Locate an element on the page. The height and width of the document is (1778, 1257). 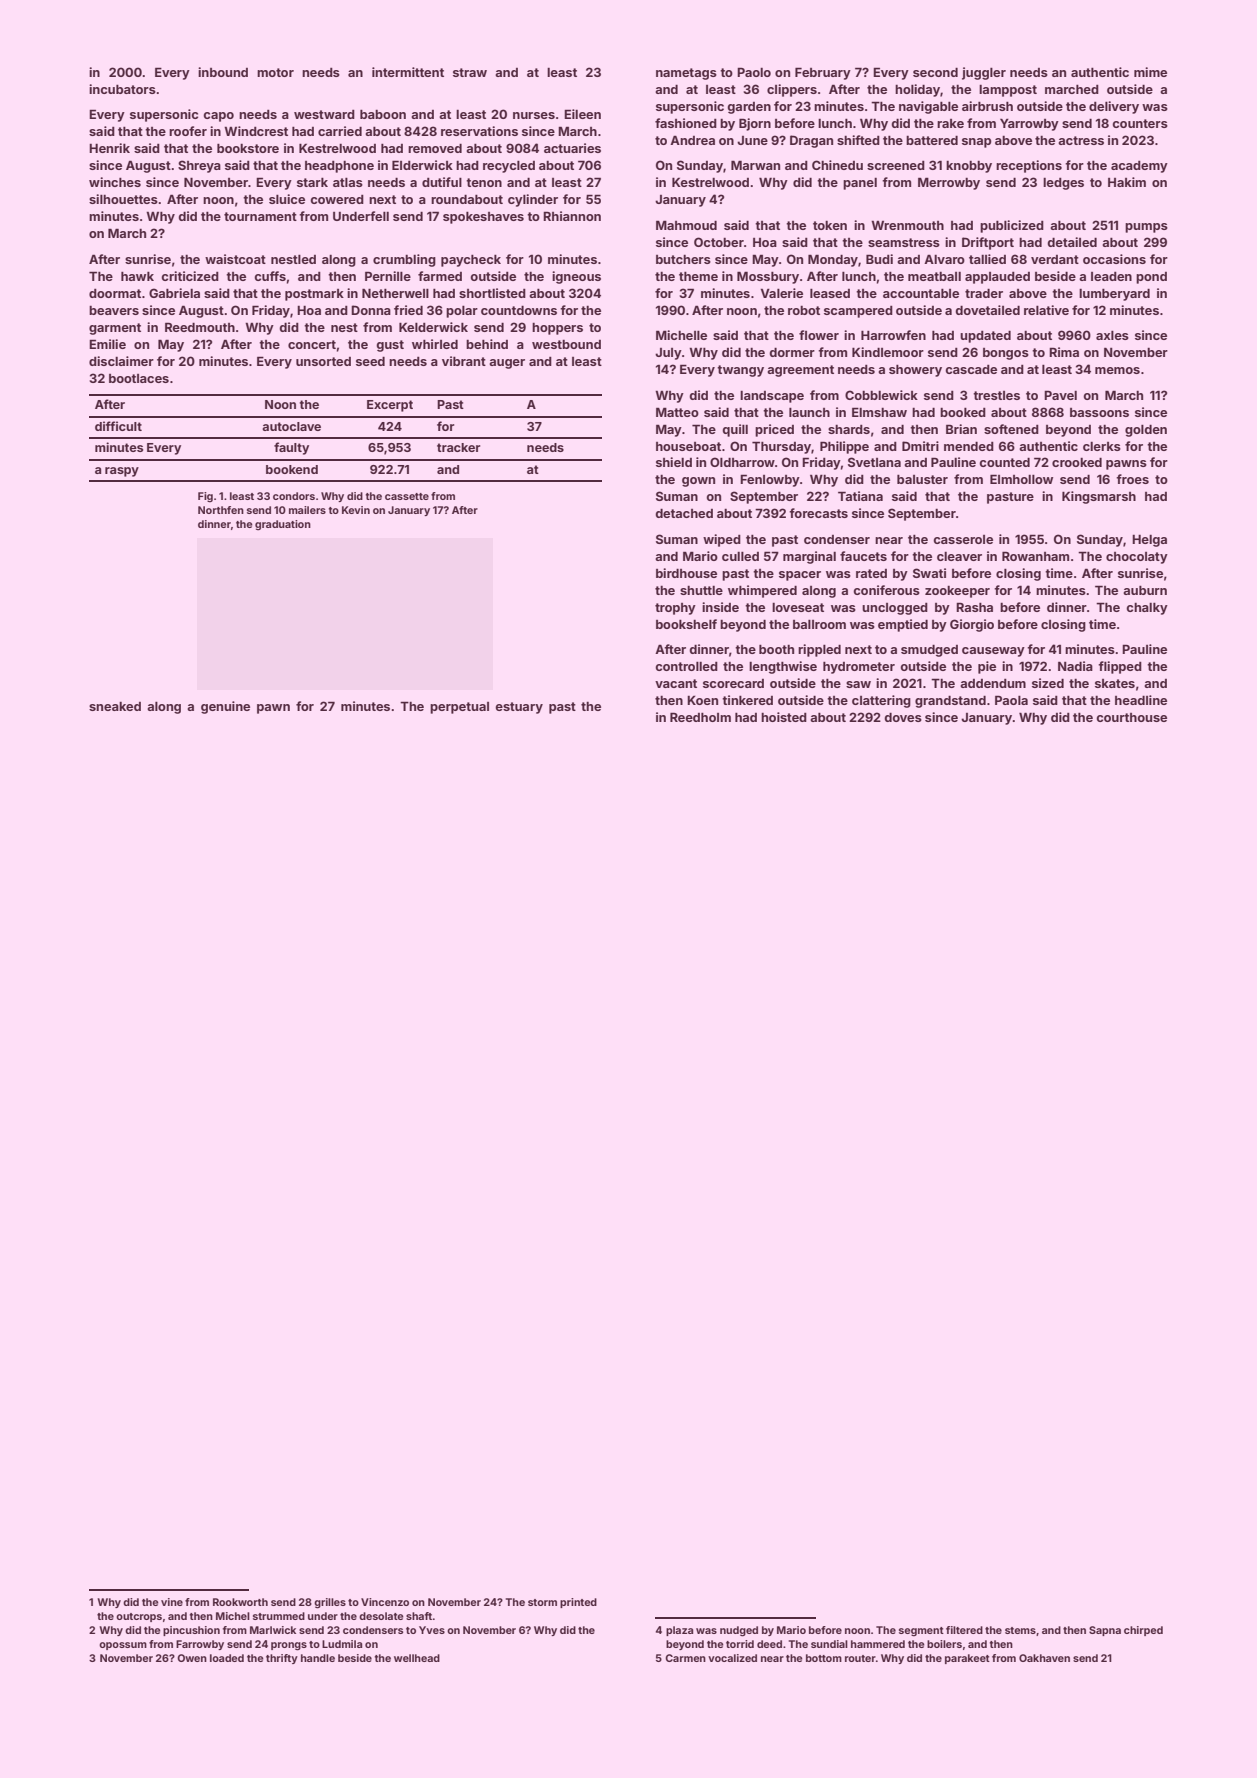
sneaked is located at coordinates (115, 706).
